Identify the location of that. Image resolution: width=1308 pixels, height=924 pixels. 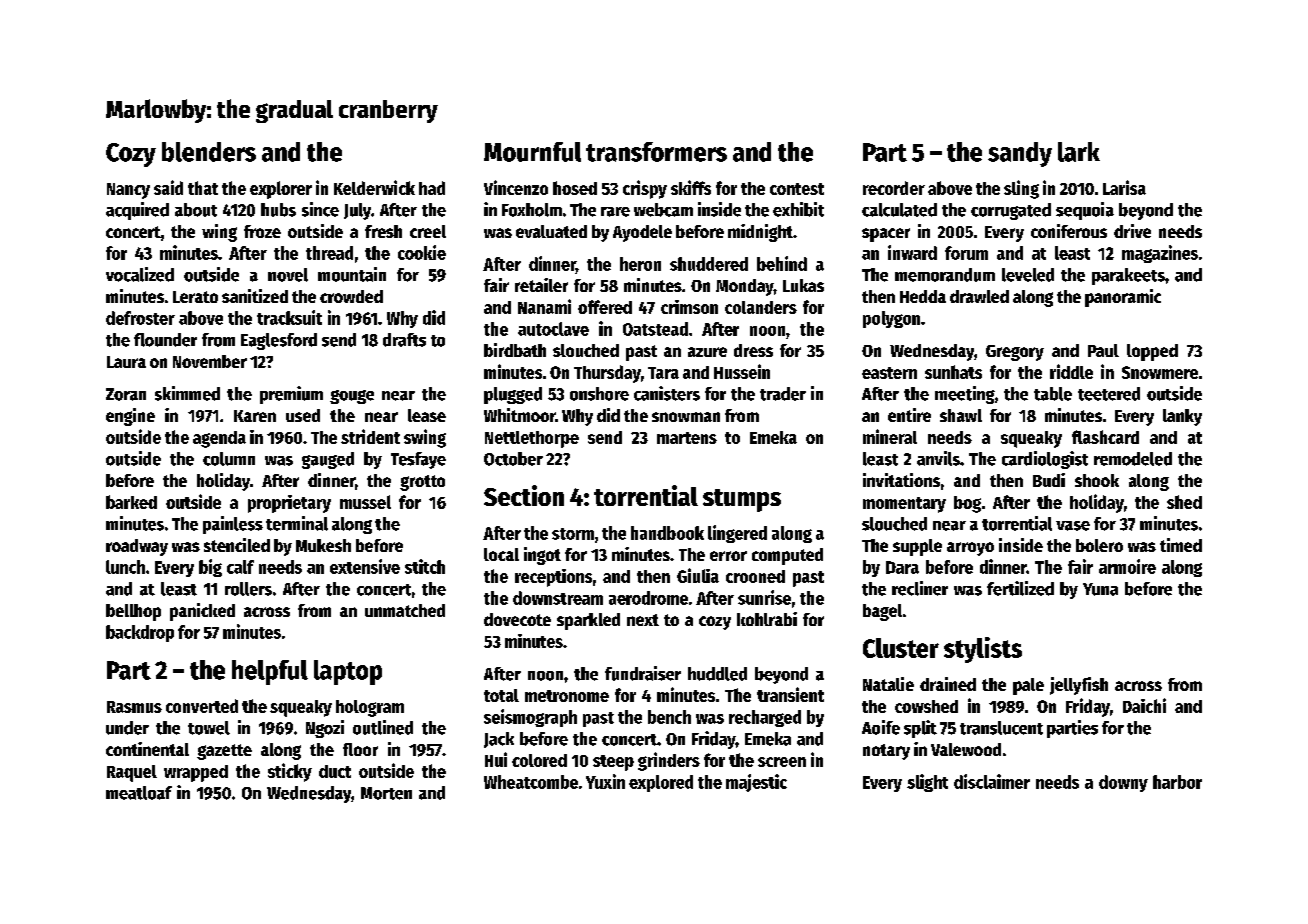
(203, 188).
